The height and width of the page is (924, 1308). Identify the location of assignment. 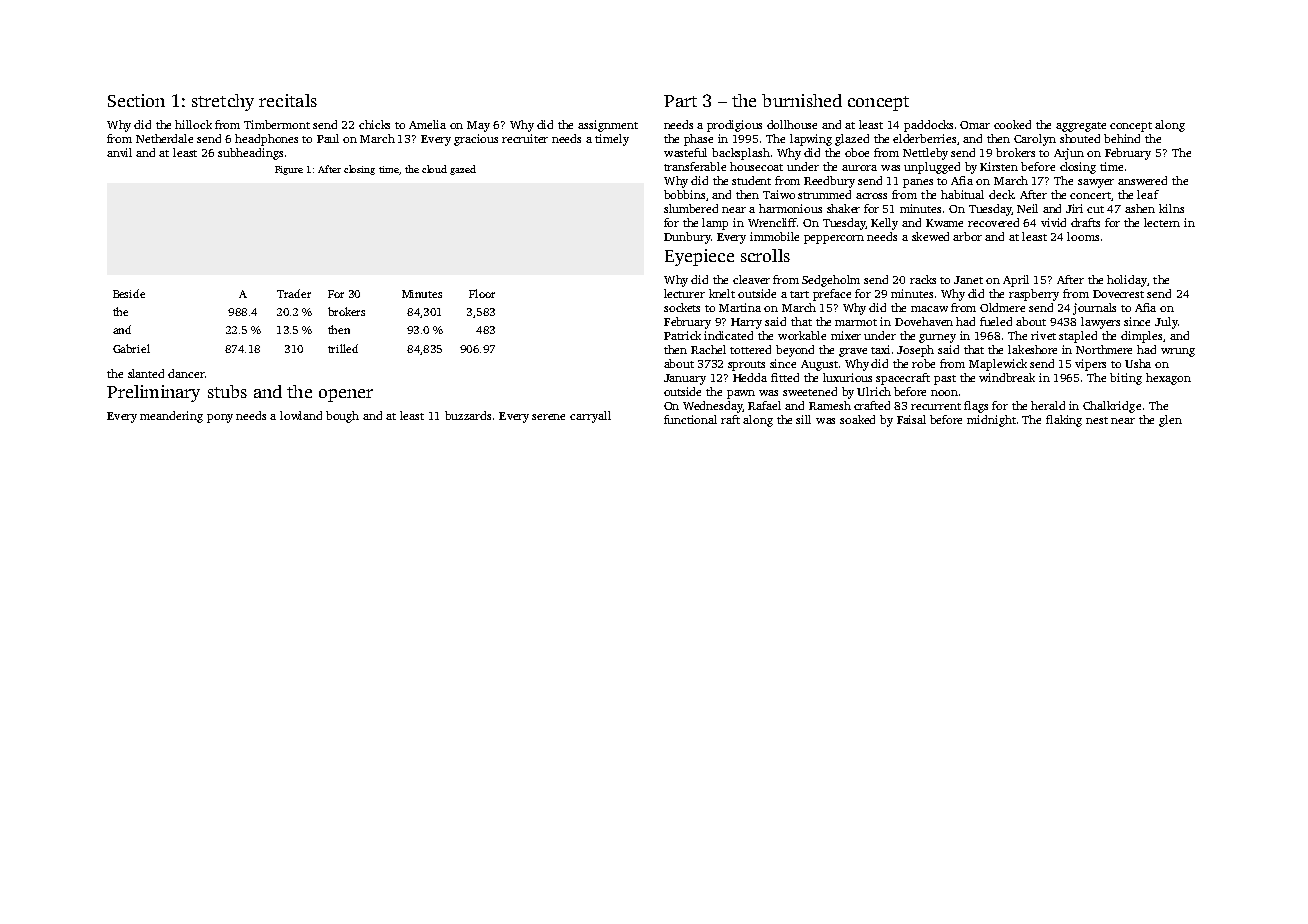
(608, 126).
